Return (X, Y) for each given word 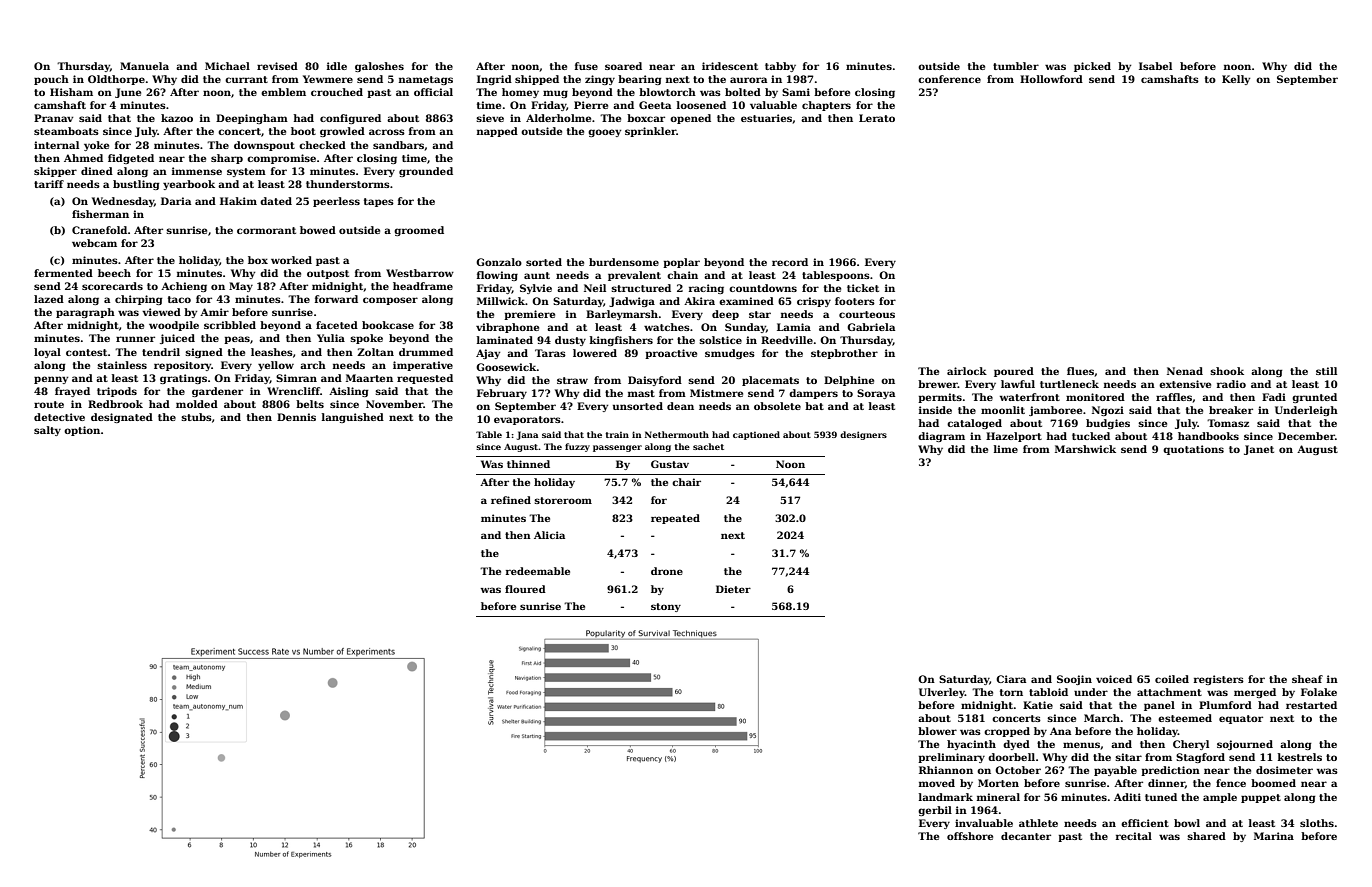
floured (525, 589)
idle (337, 66)
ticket (863, 288)
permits (940, 398)
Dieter (733, 589)
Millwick (501, 301)
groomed (419, 231)
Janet (1259, 450)
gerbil (935, 811)
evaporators (527, 420)
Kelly (1236, 80)
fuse (586, 66)
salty (47, 431)
